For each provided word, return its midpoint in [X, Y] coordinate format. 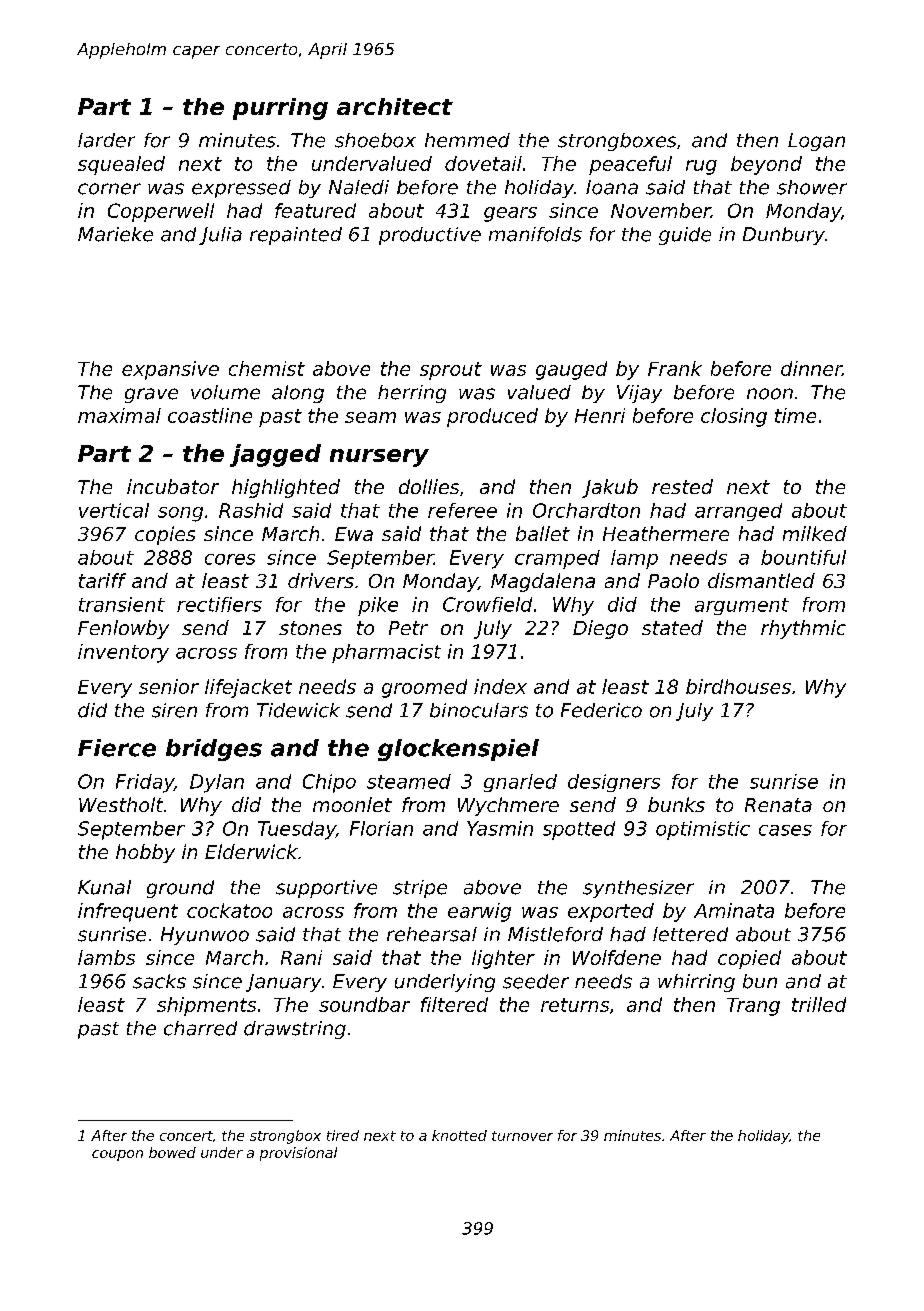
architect [395, 106]
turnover [522, 1136]
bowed [172, 1152]
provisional [298, 1154]
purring [280, 109]
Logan [816, 142]
